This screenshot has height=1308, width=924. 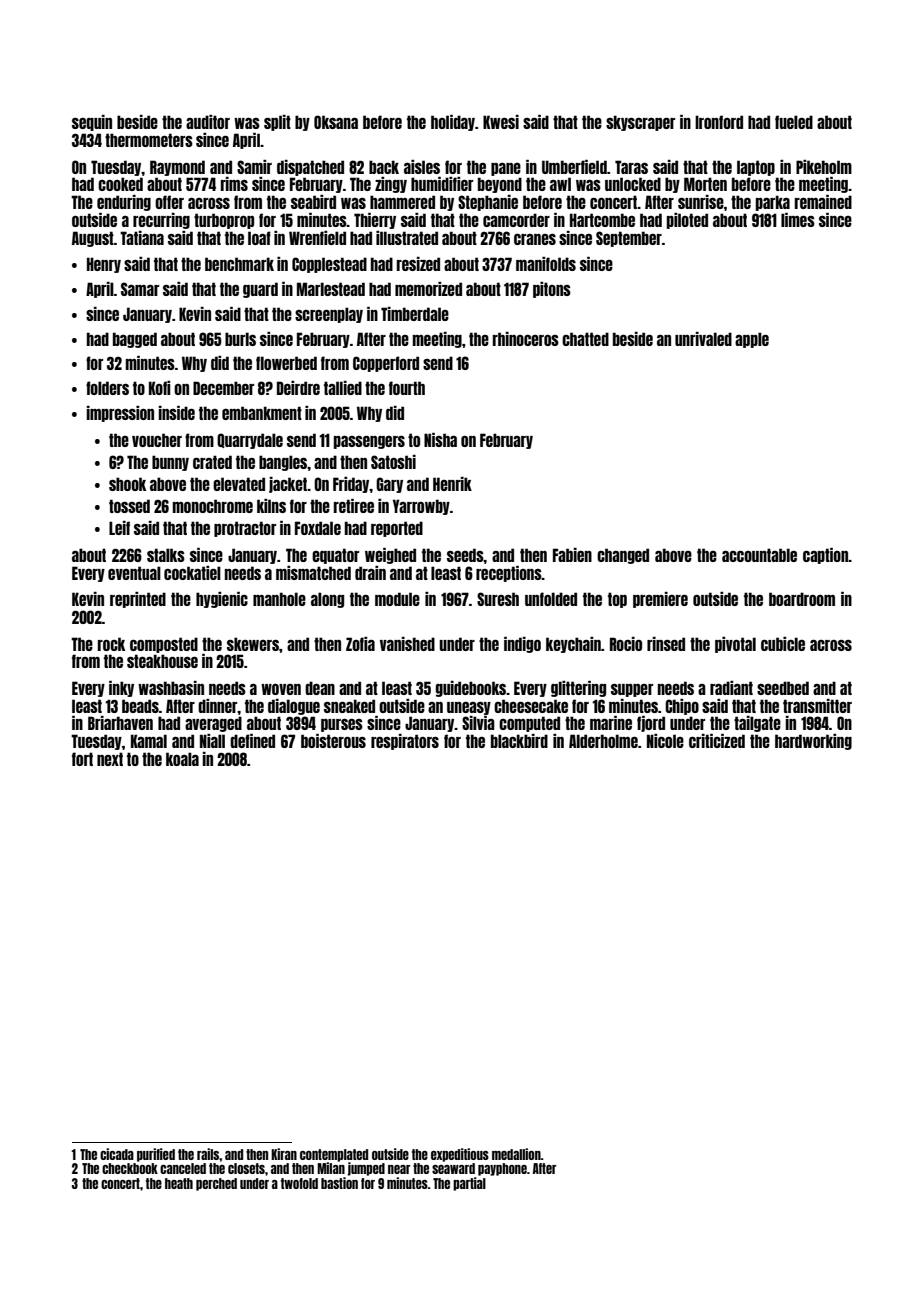 I want to click on partial, so click(x=469, y=1184).
